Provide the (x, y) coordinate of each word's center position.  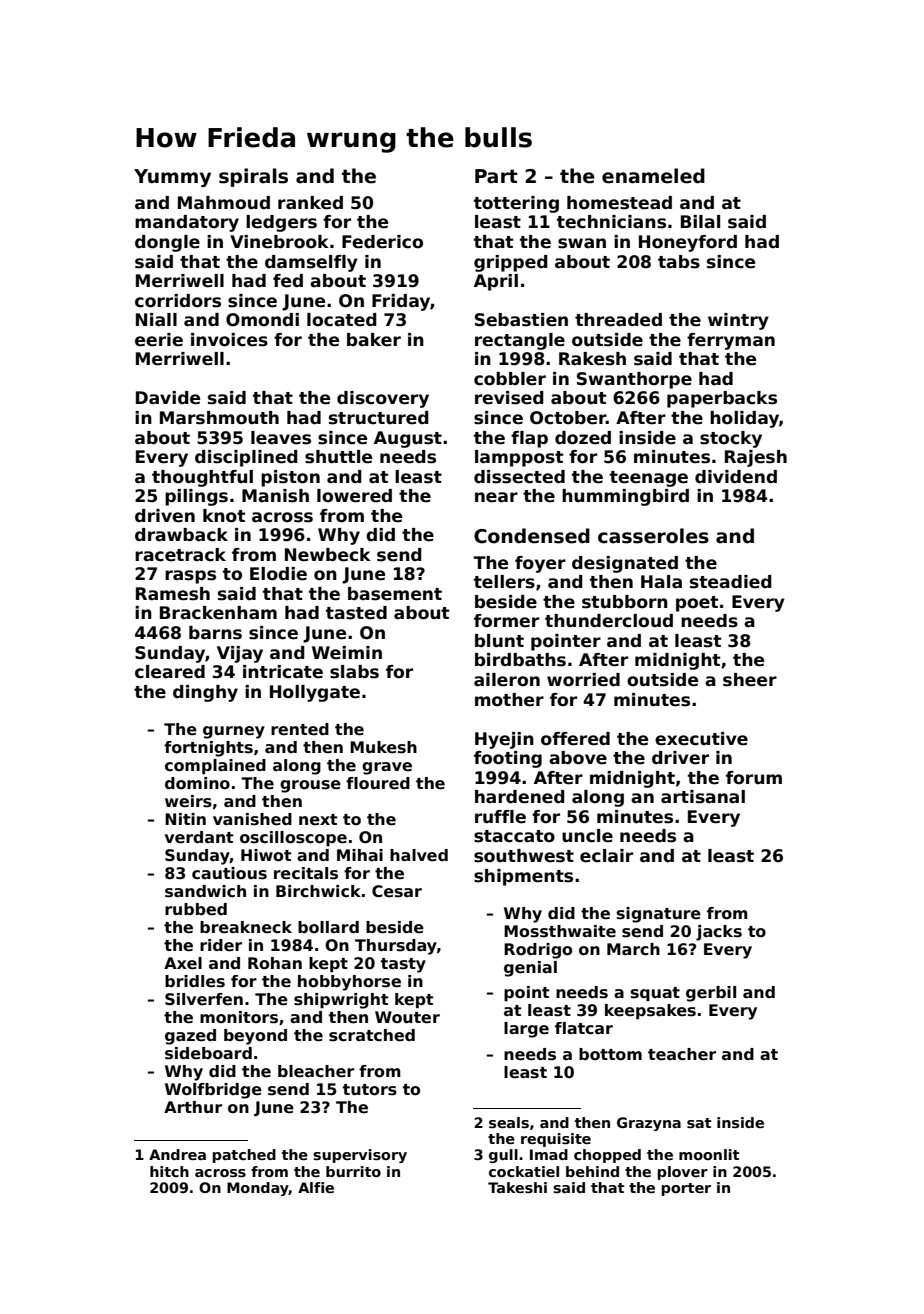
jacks (719, 933)
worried (583, 680)
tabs (679, 262)
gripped (511, 263)
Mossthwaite (560, 931)
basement (395, 594)
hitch (169, 1171)
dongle (167, 243)
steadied (731, 582)
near (496, 497)
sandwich (205, 891)
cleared (170, 672)
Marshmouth (219, 418)
